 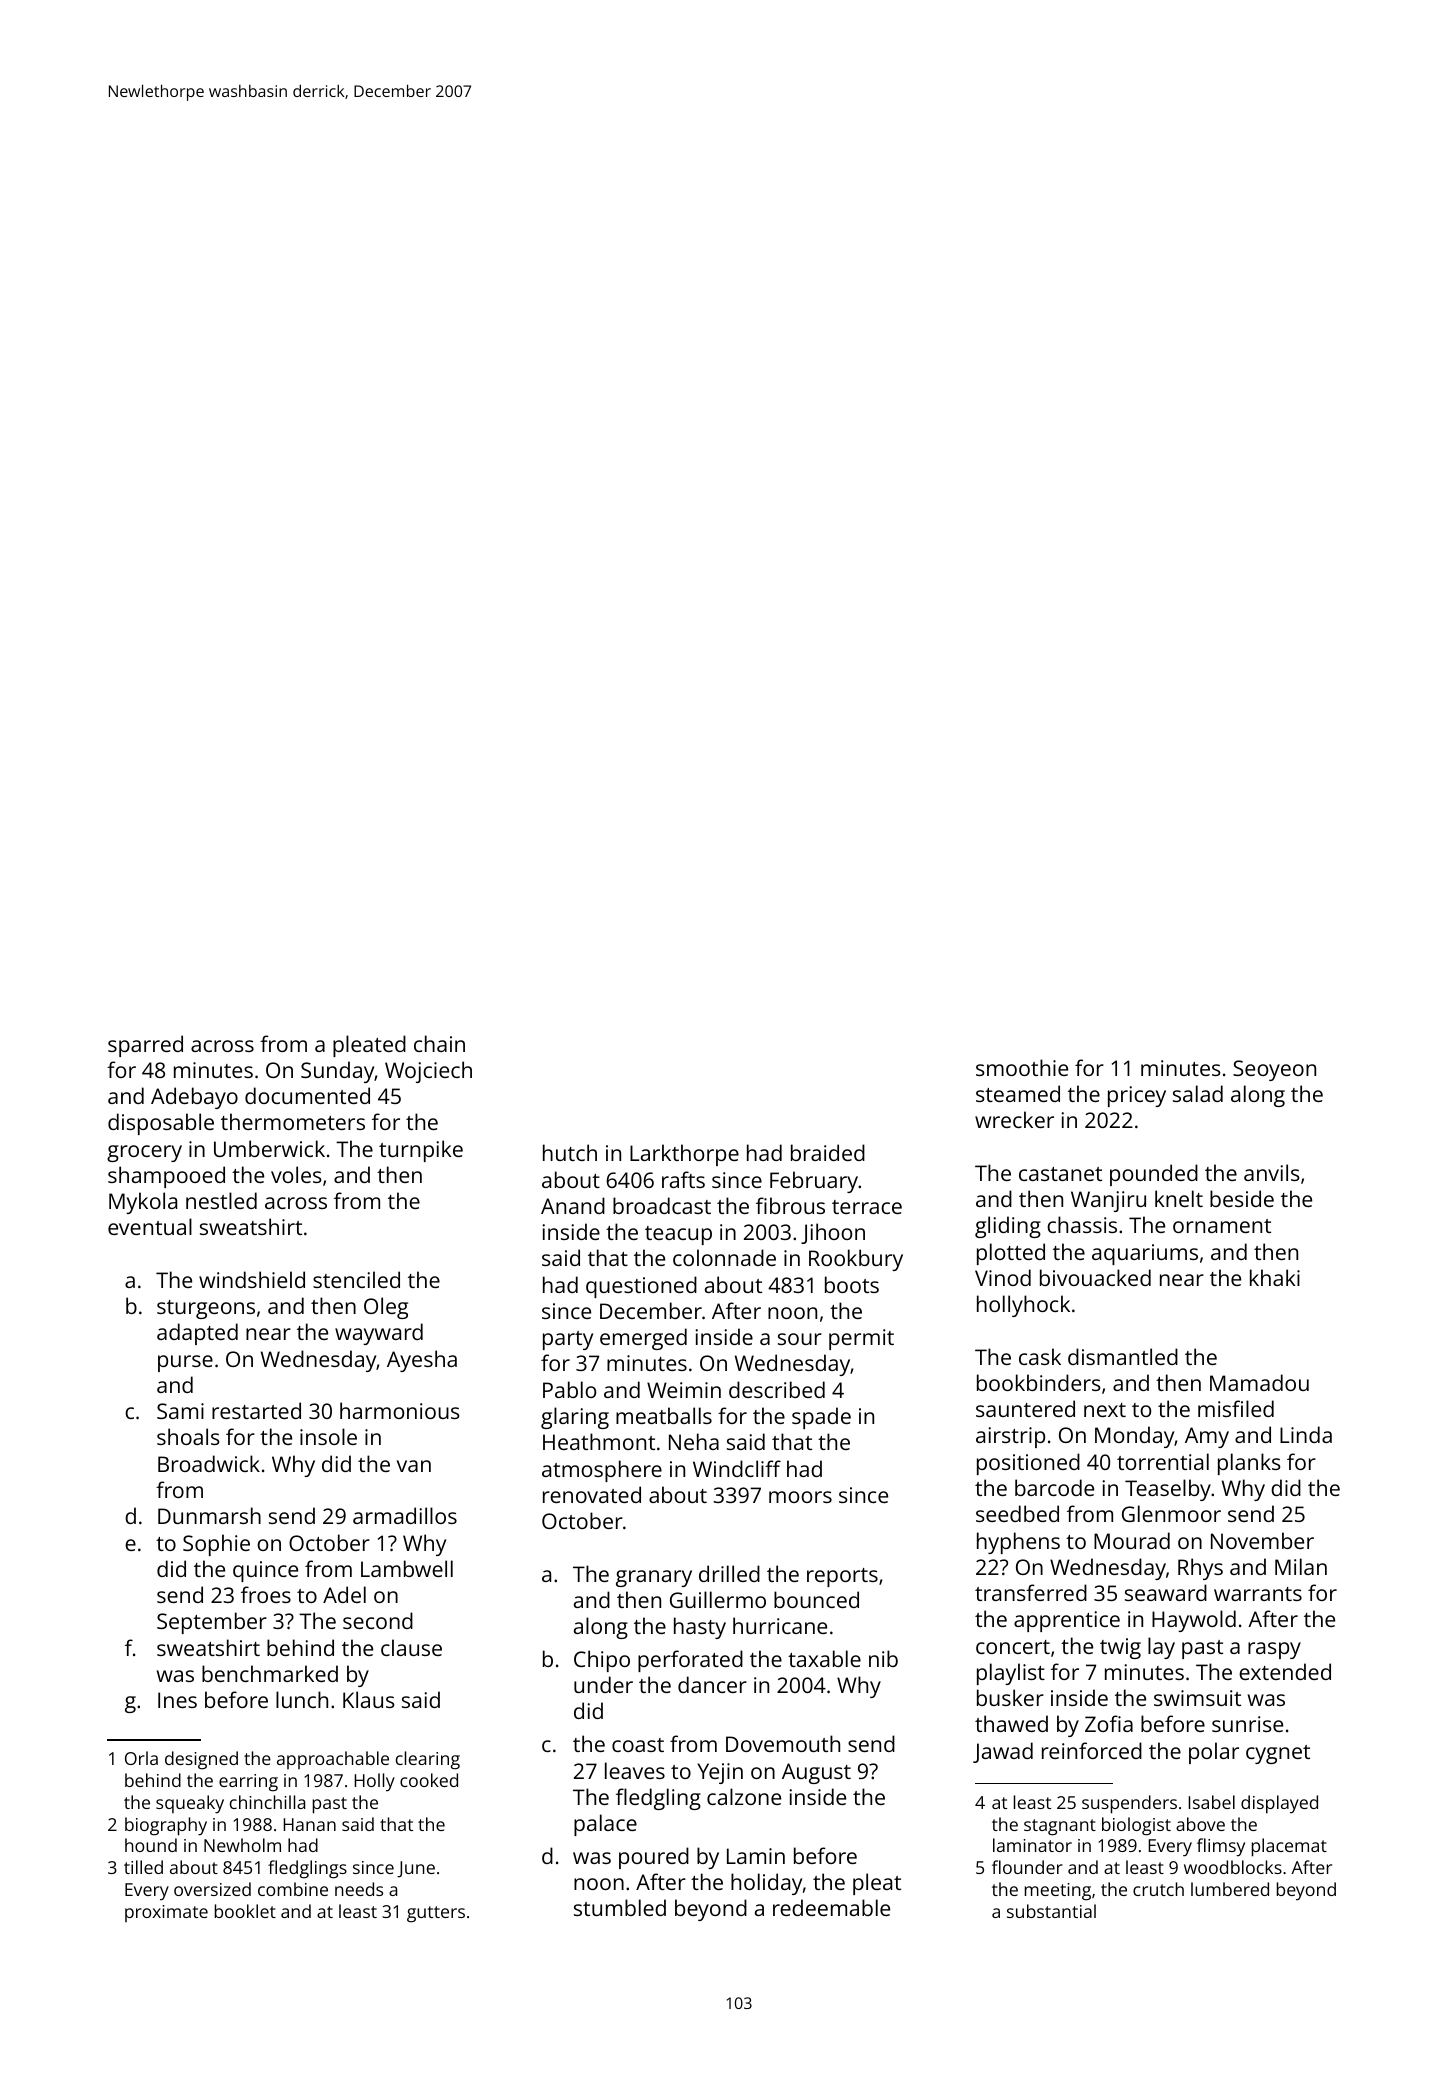 What do you see at coordinates (816, 1599) in the screenshot?
I see `bounced` at bounding box center [816, 1599].
